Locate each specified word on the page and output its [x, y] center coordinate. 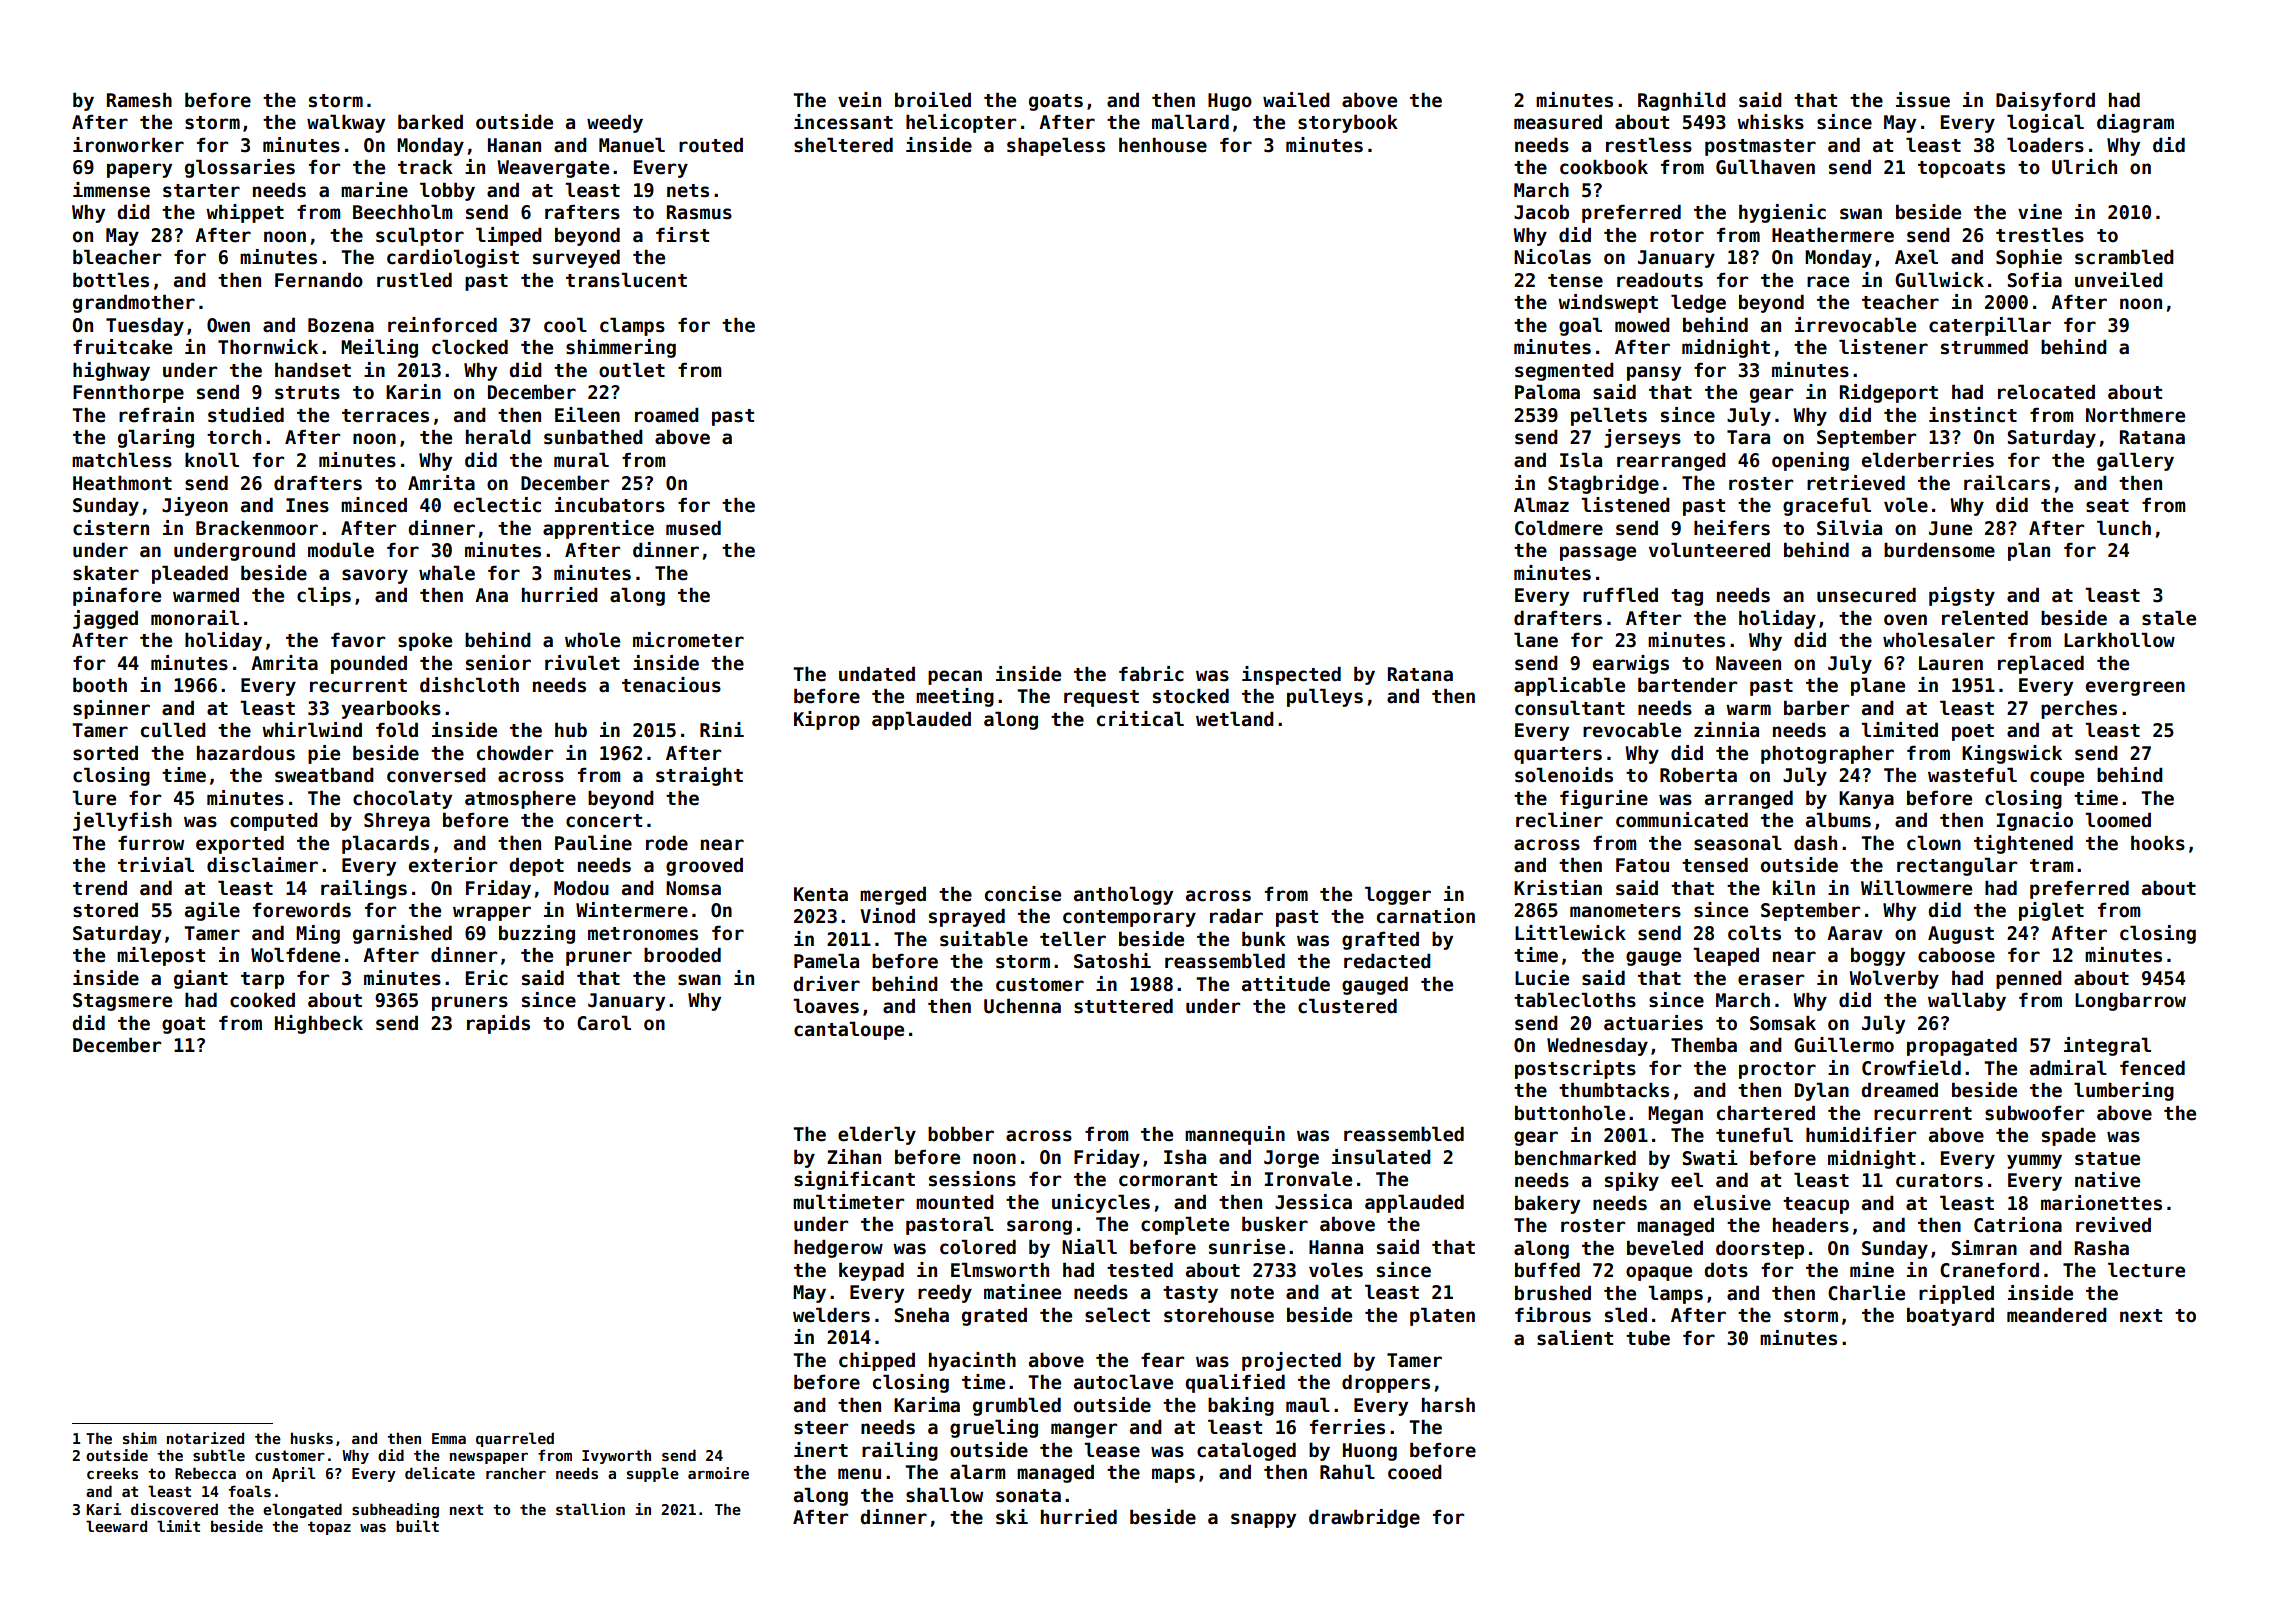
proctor [1777, 1070]
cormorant [1168, 1180]
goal [1580, 326]
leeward [116, 1526]
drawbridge [1364, 1518]
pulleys [1325, 697]
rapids [498, 1024]
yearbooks [391, 709]
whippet [245, 213]
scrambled [2124, 257]
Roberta [1698, 775]
